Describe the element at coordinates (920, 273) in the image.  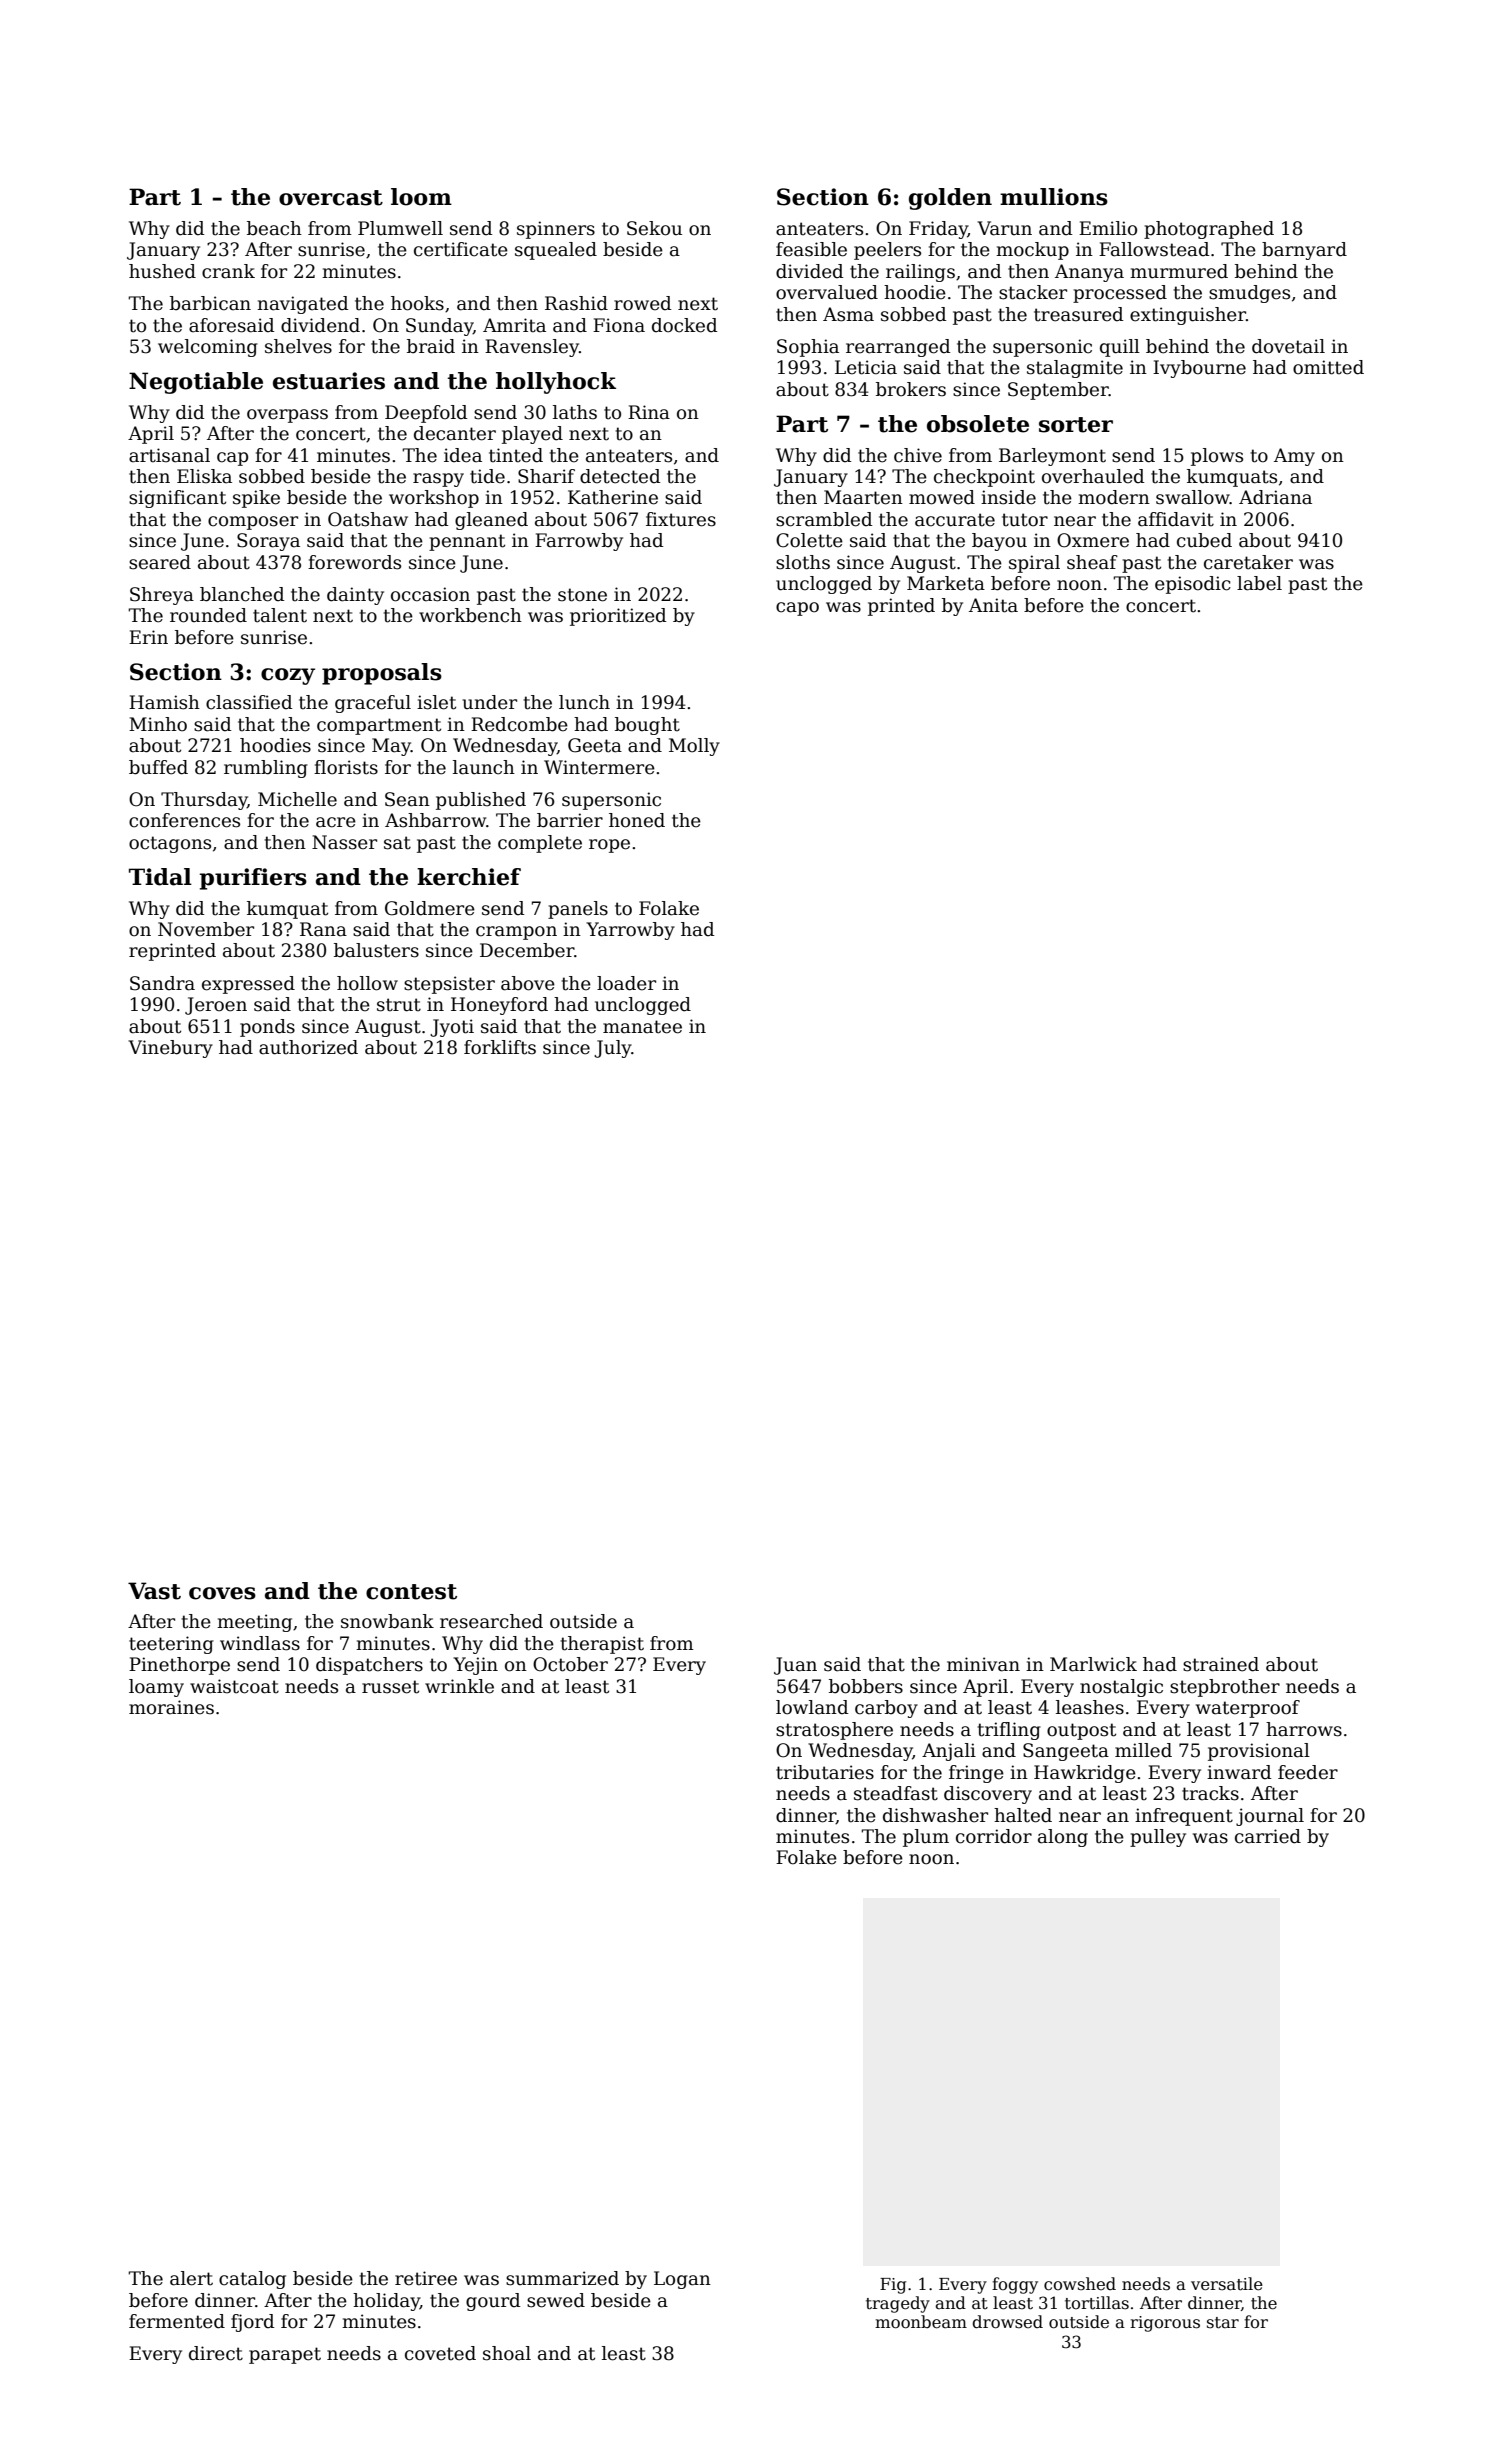
I see `railings` at that location.
